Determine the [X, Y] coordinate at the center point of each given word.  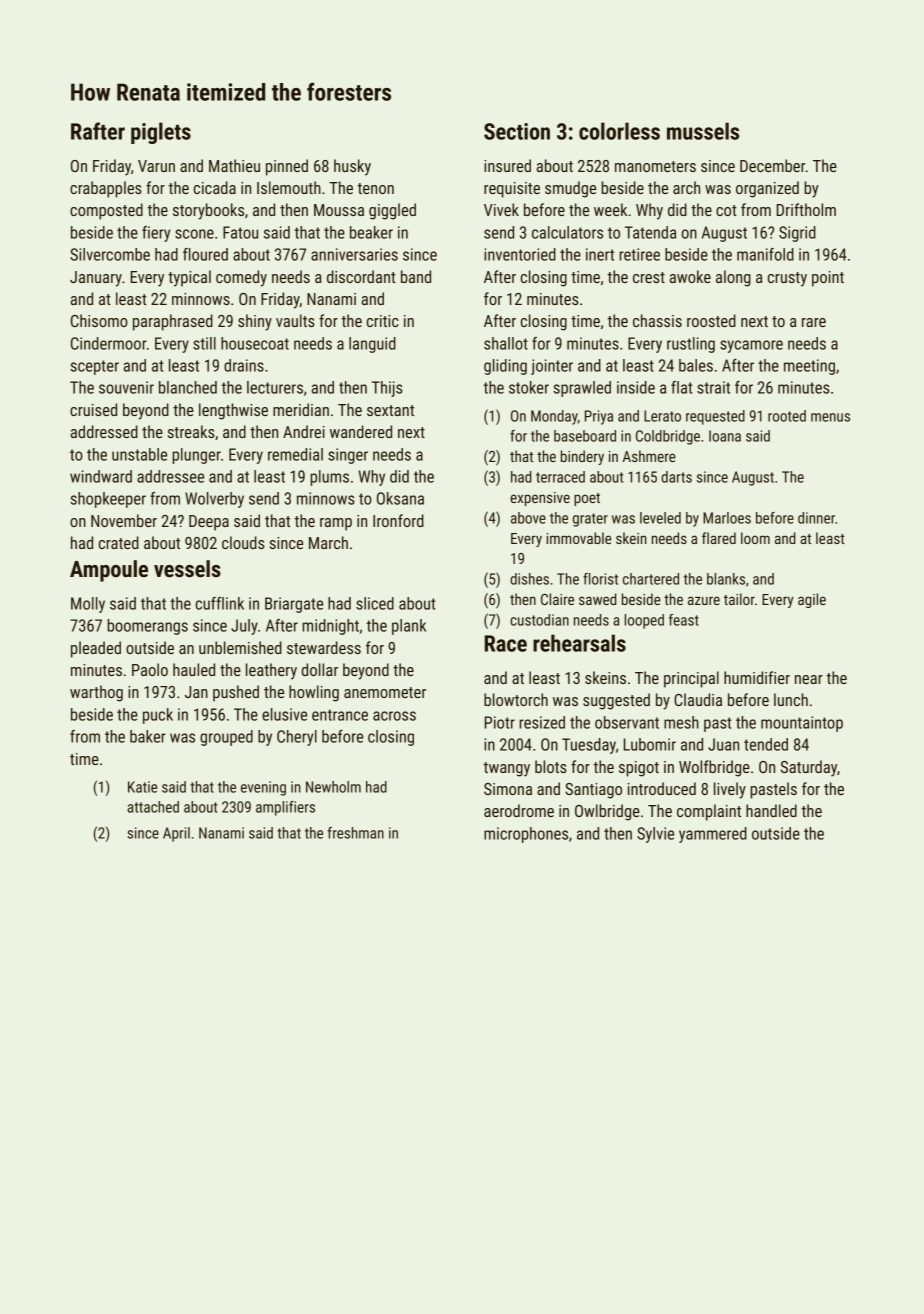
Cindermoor [109, 343]
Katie [142, 787]
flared [719, 538]
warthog [96, 693]
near [809, 679]
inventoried [520, 254]
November [124, 520]
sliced [375, 603]
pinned [287, 167]
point [828, 279]
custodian [539, 620]
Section [517, 131]
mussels [703, 131]
